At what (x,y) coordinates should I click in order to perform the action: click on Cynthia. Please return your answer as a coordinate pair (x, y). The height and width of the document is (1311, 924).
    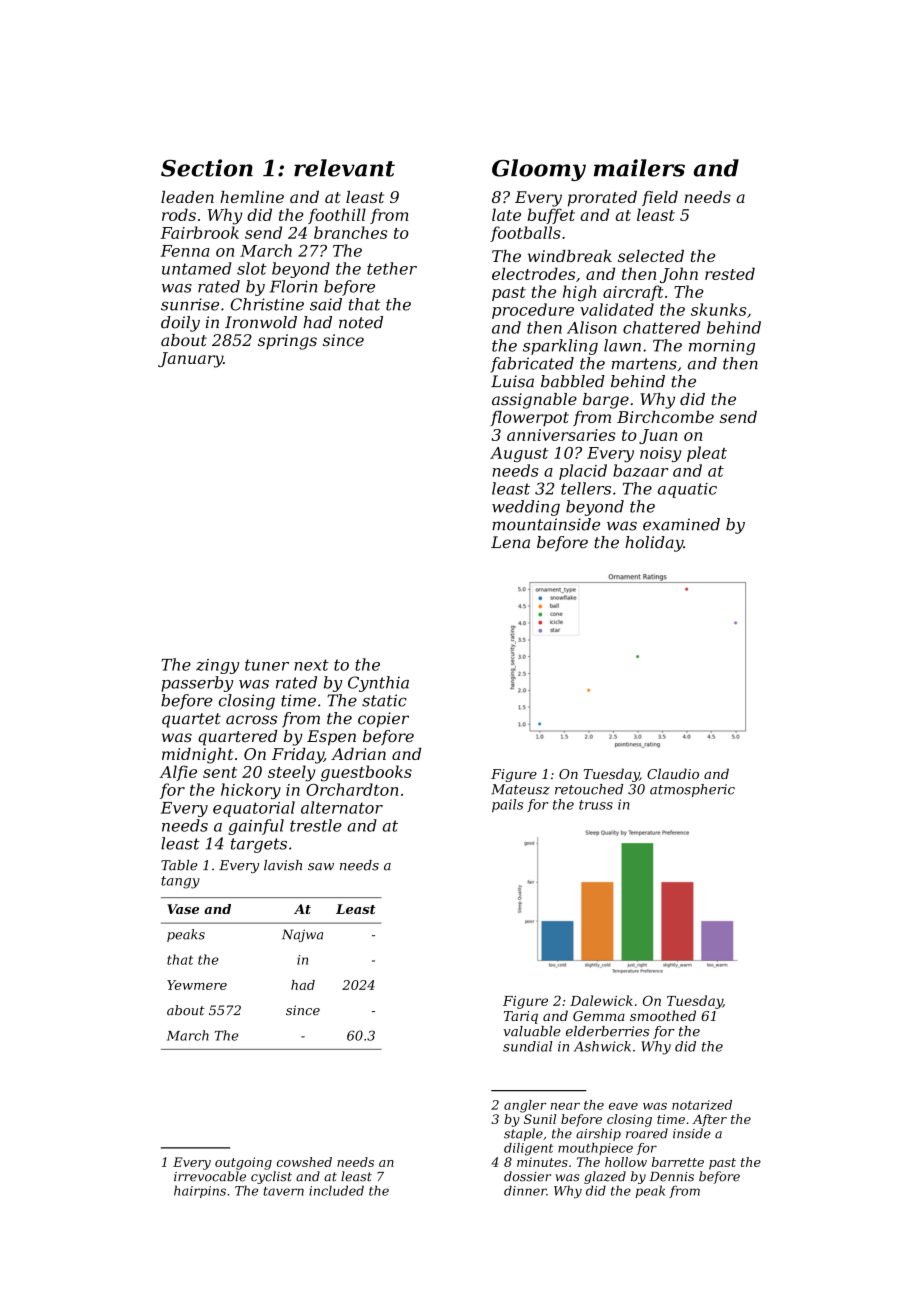
    Looking at the image, I should click on (378, 684).
